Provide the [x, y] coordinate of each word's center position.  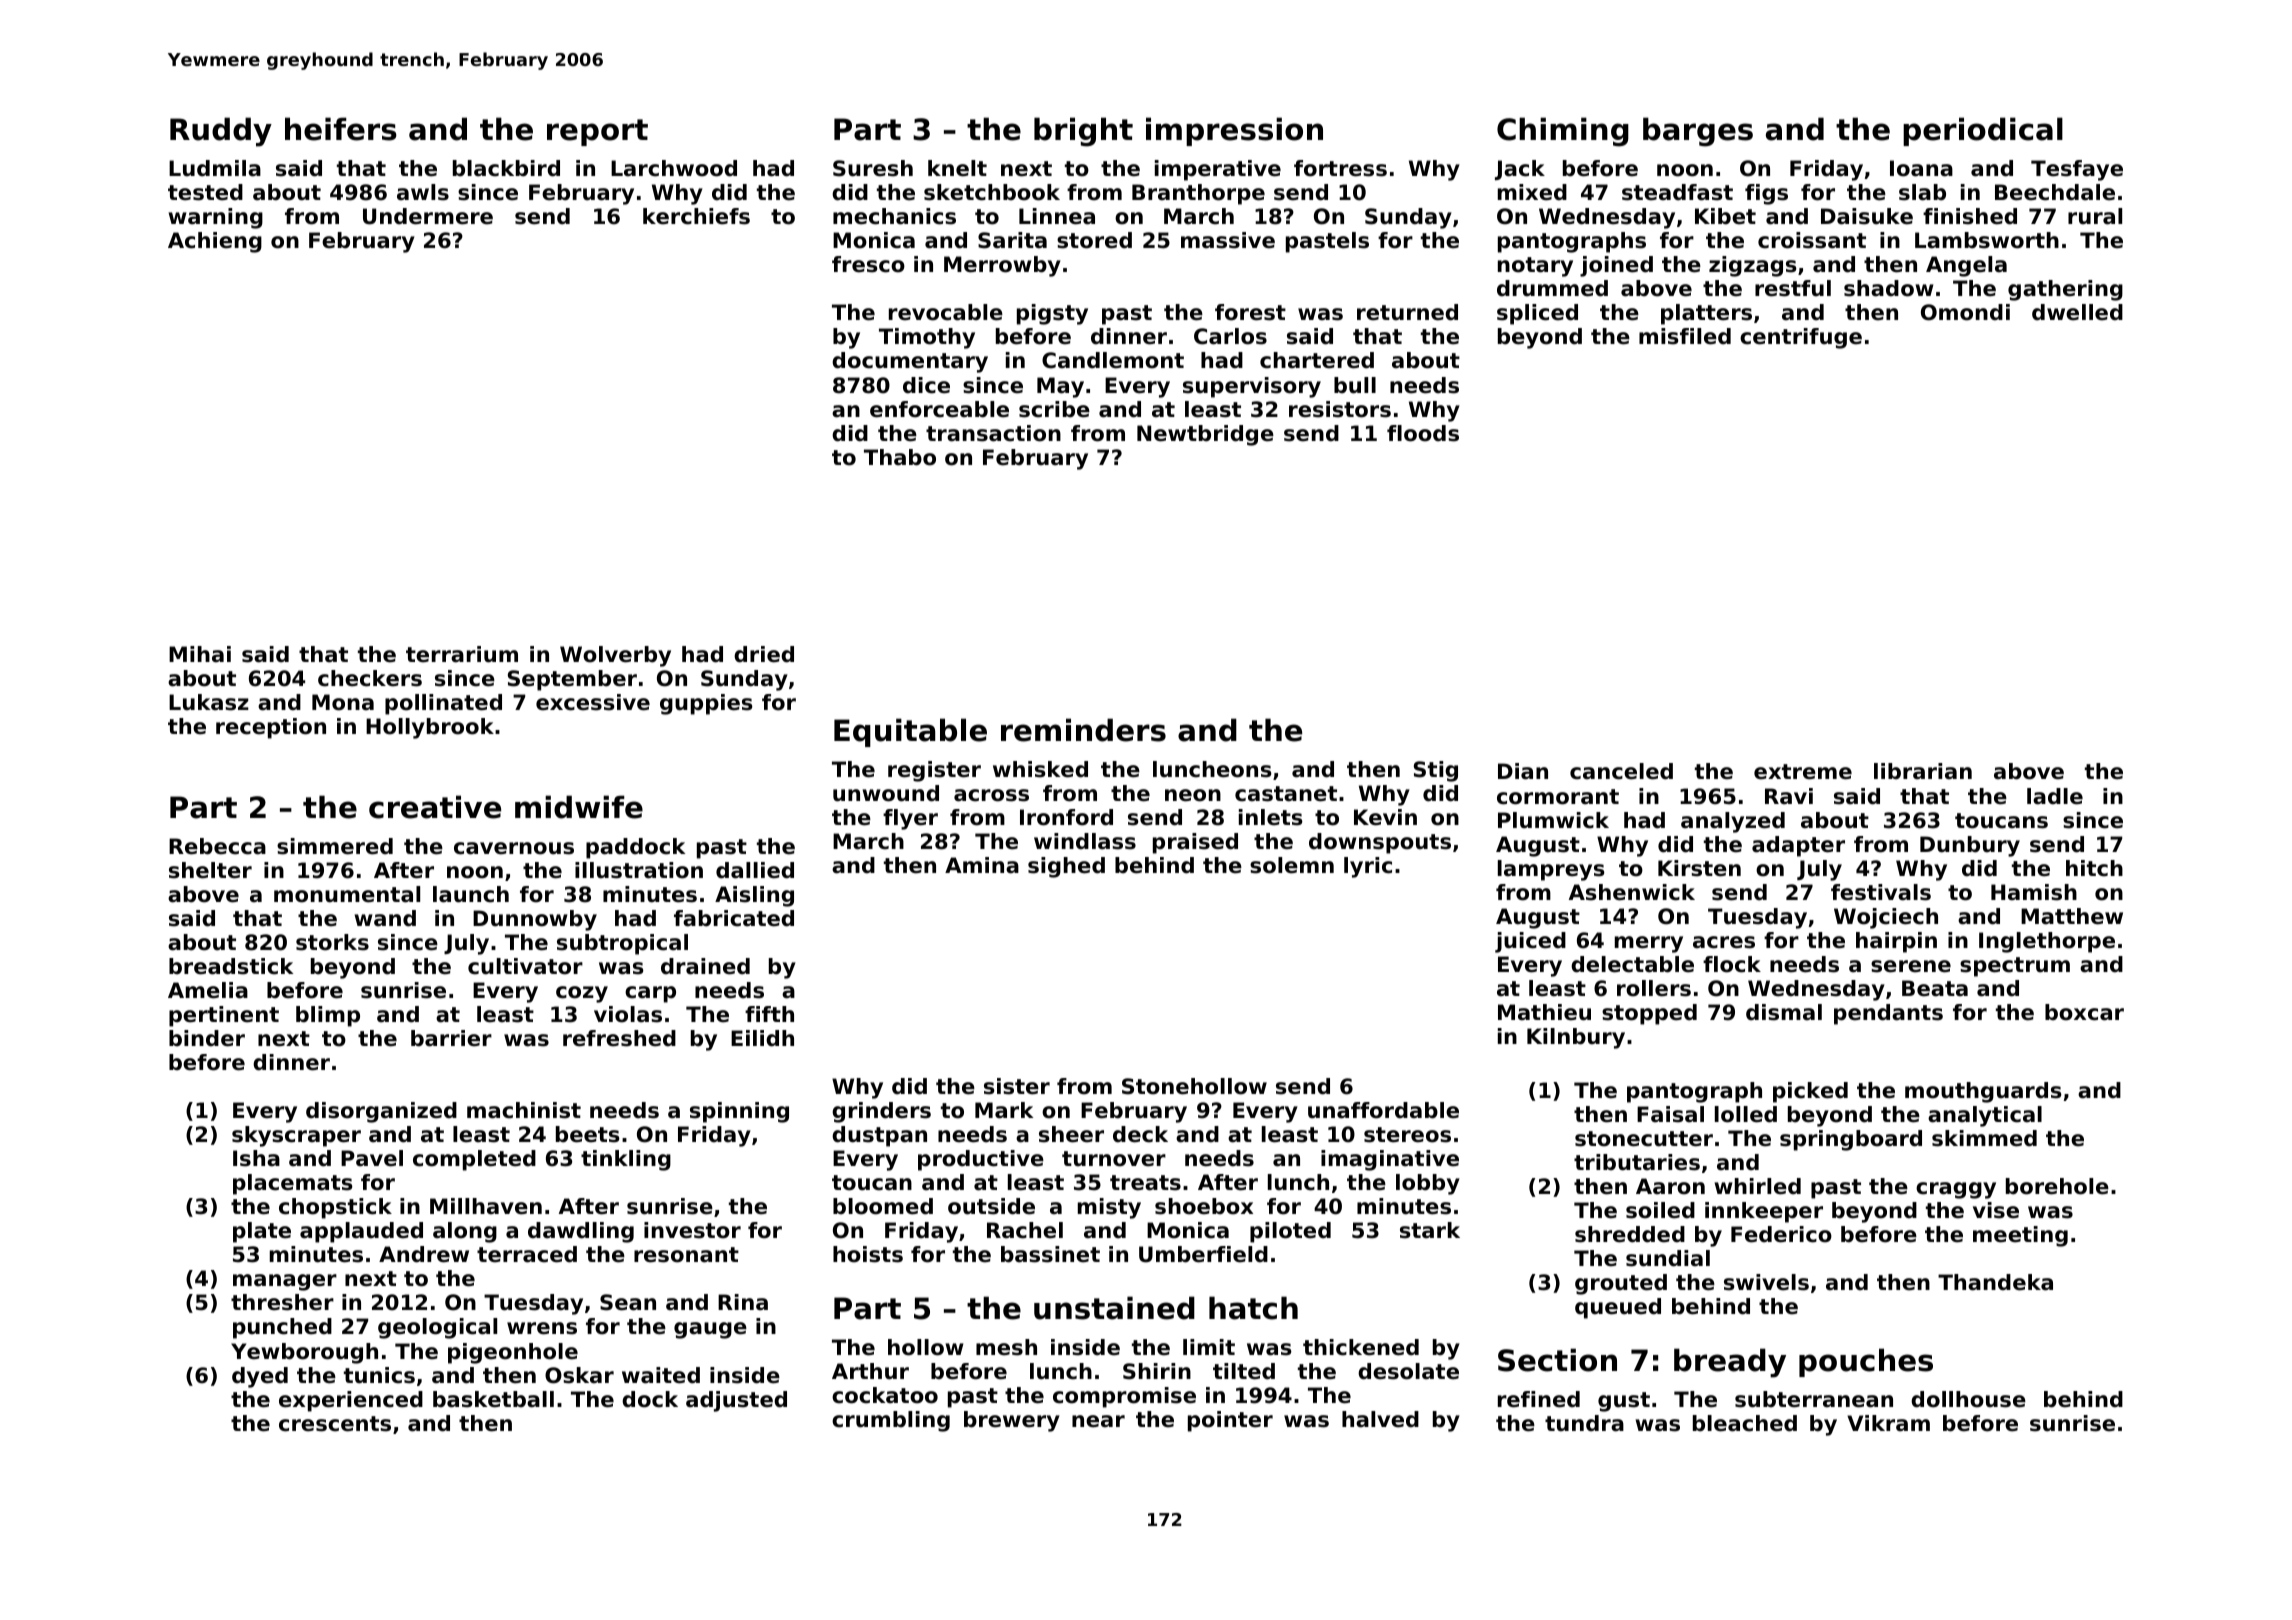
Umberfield [1203, 1254]
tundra [1584, 1423]
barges [1698, 132]
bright [1083, 132]
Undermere [428, 216]
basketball [493, 1399]
